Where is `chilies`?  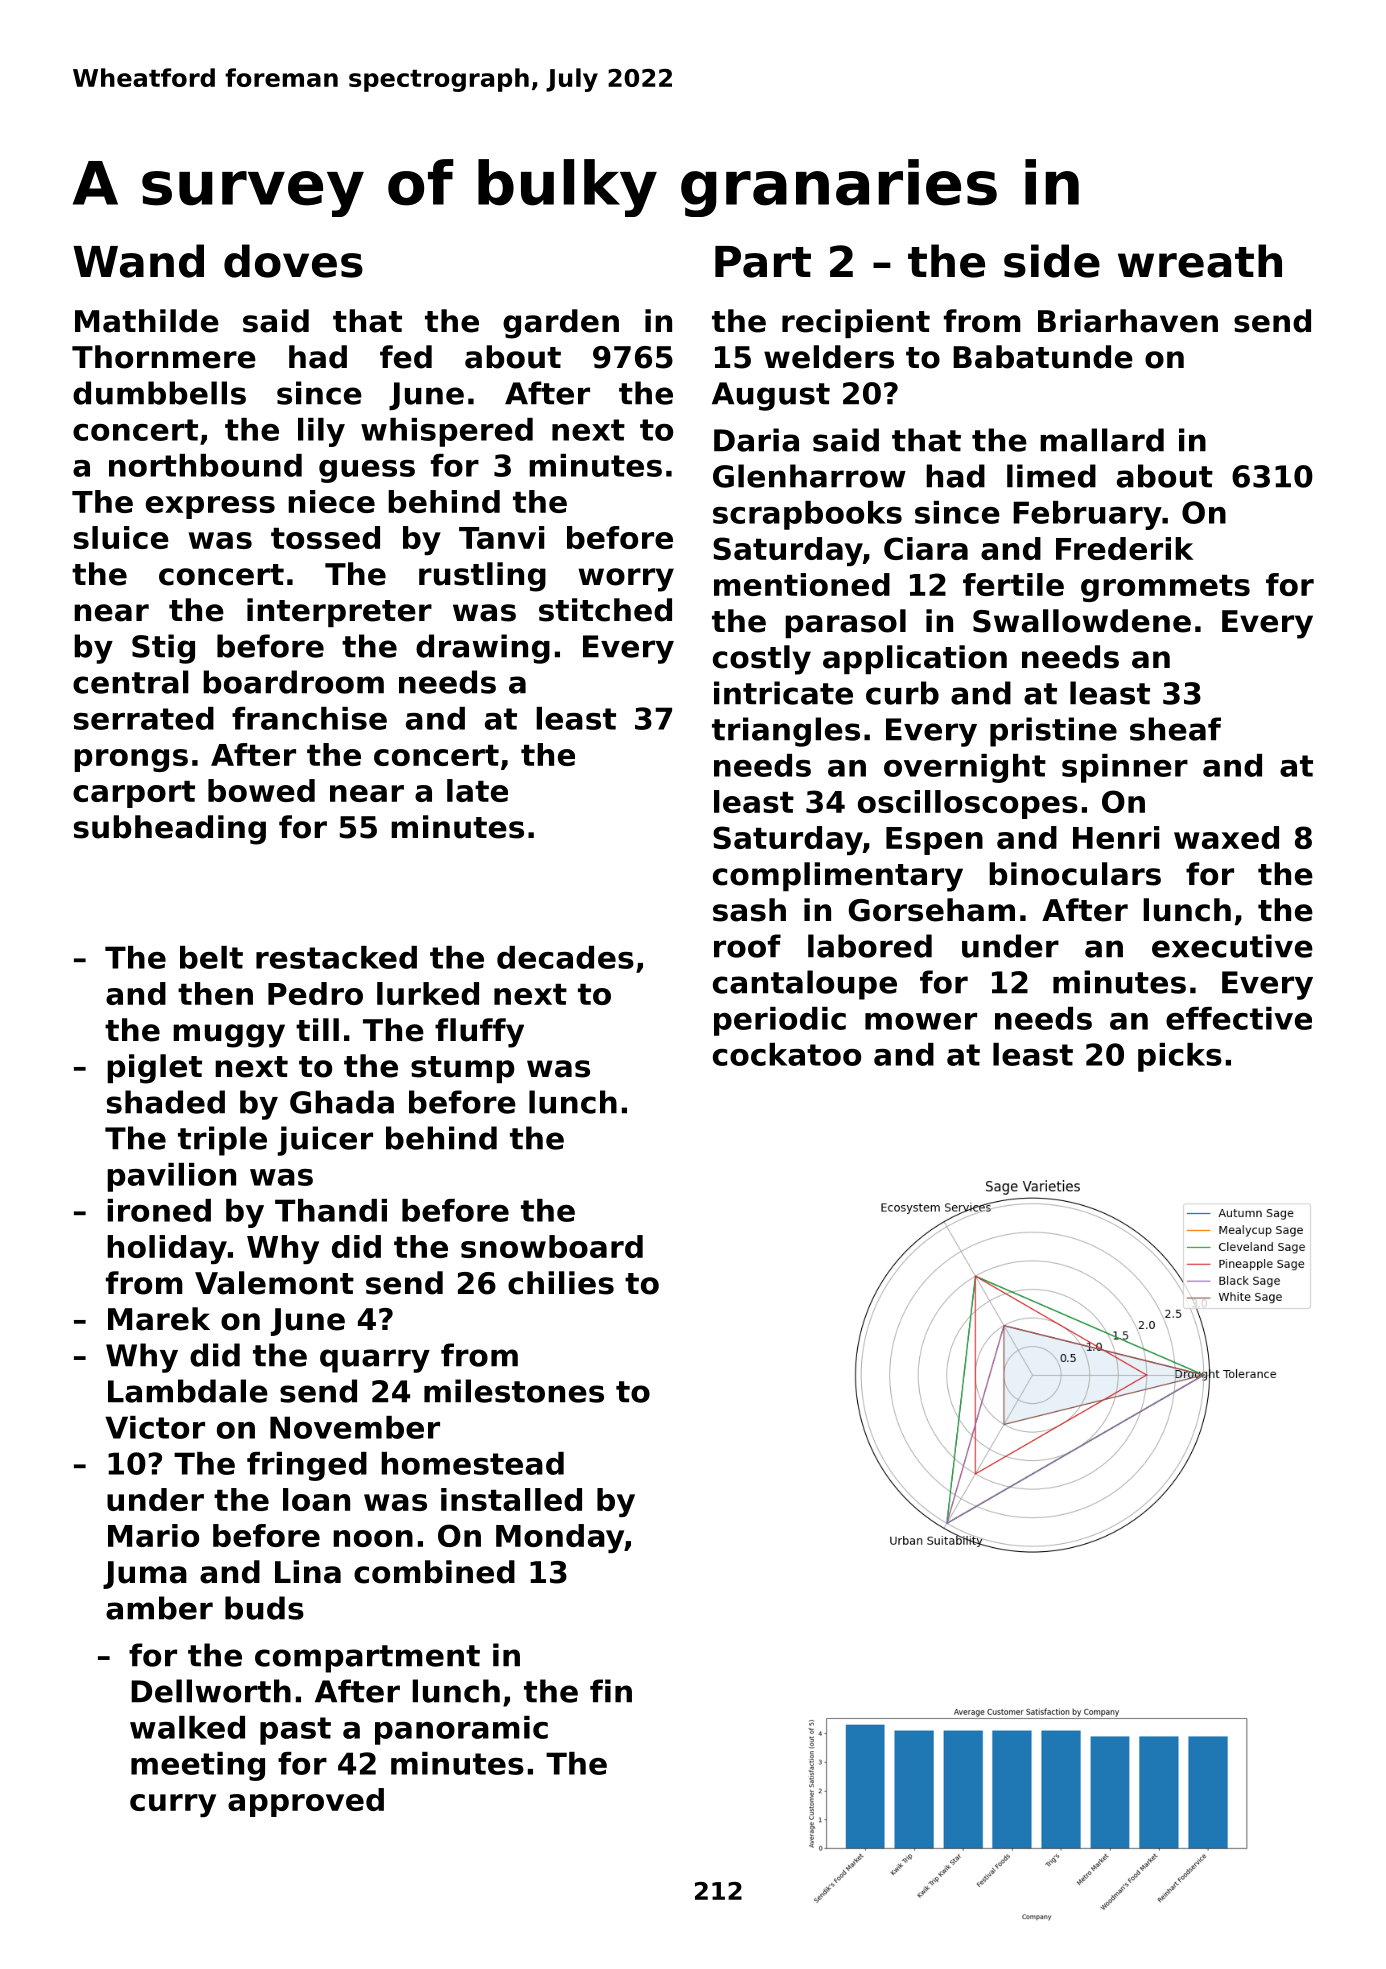
chilies is located at coordinates (561, 1283).
